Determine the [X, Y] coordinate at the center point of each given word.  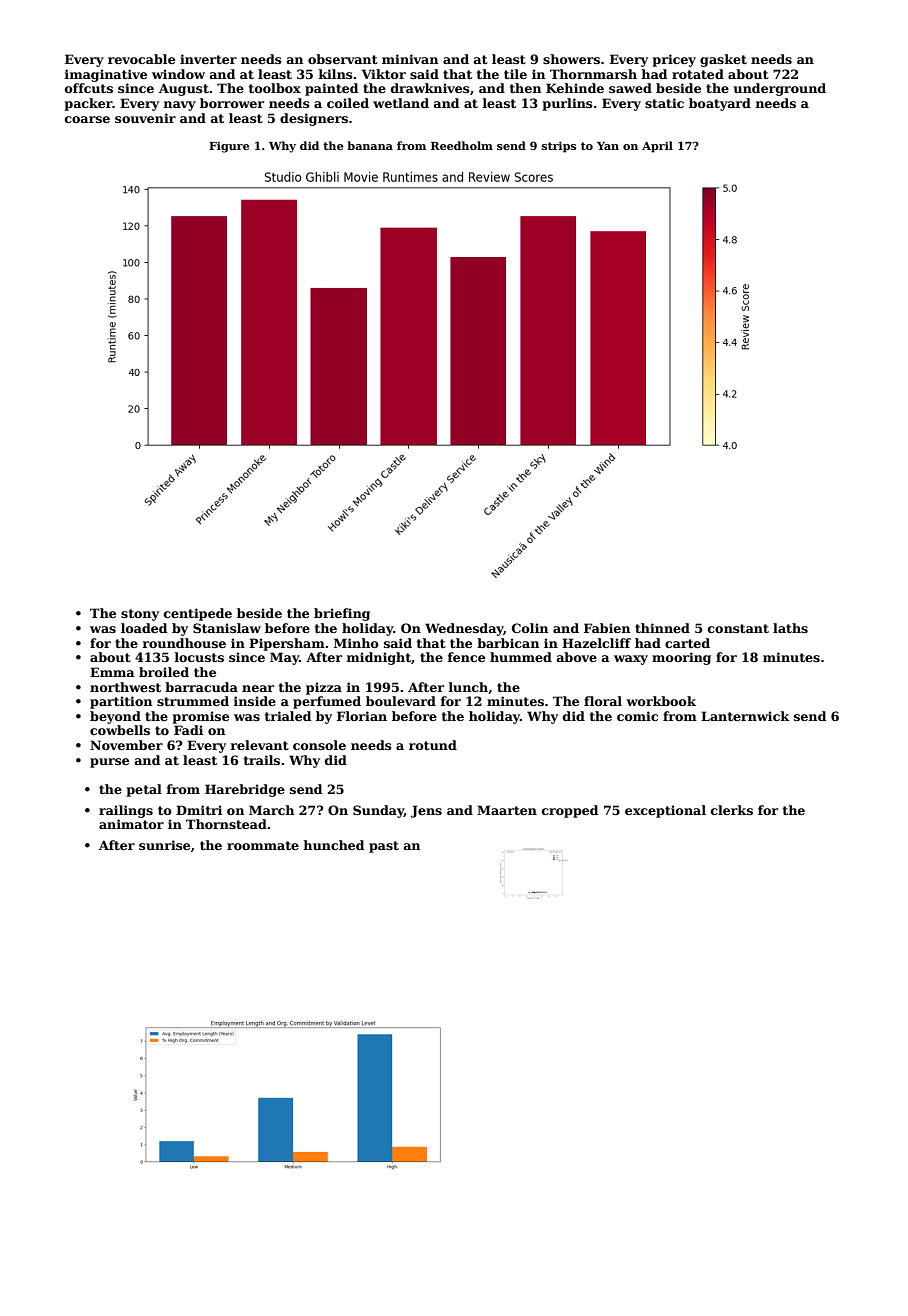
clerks [732, 810]
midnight [379, 658]
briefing [342, 614]
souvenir [145, 118]
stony [140, 615]
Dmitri [199, 810]
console [319, 745]
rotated [698, 74]
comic [637, 716]
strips [559, 147]
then [525, 88]
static [664, 103]
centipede [198, 614]
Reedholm [462, 145]
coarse [87, 119]
